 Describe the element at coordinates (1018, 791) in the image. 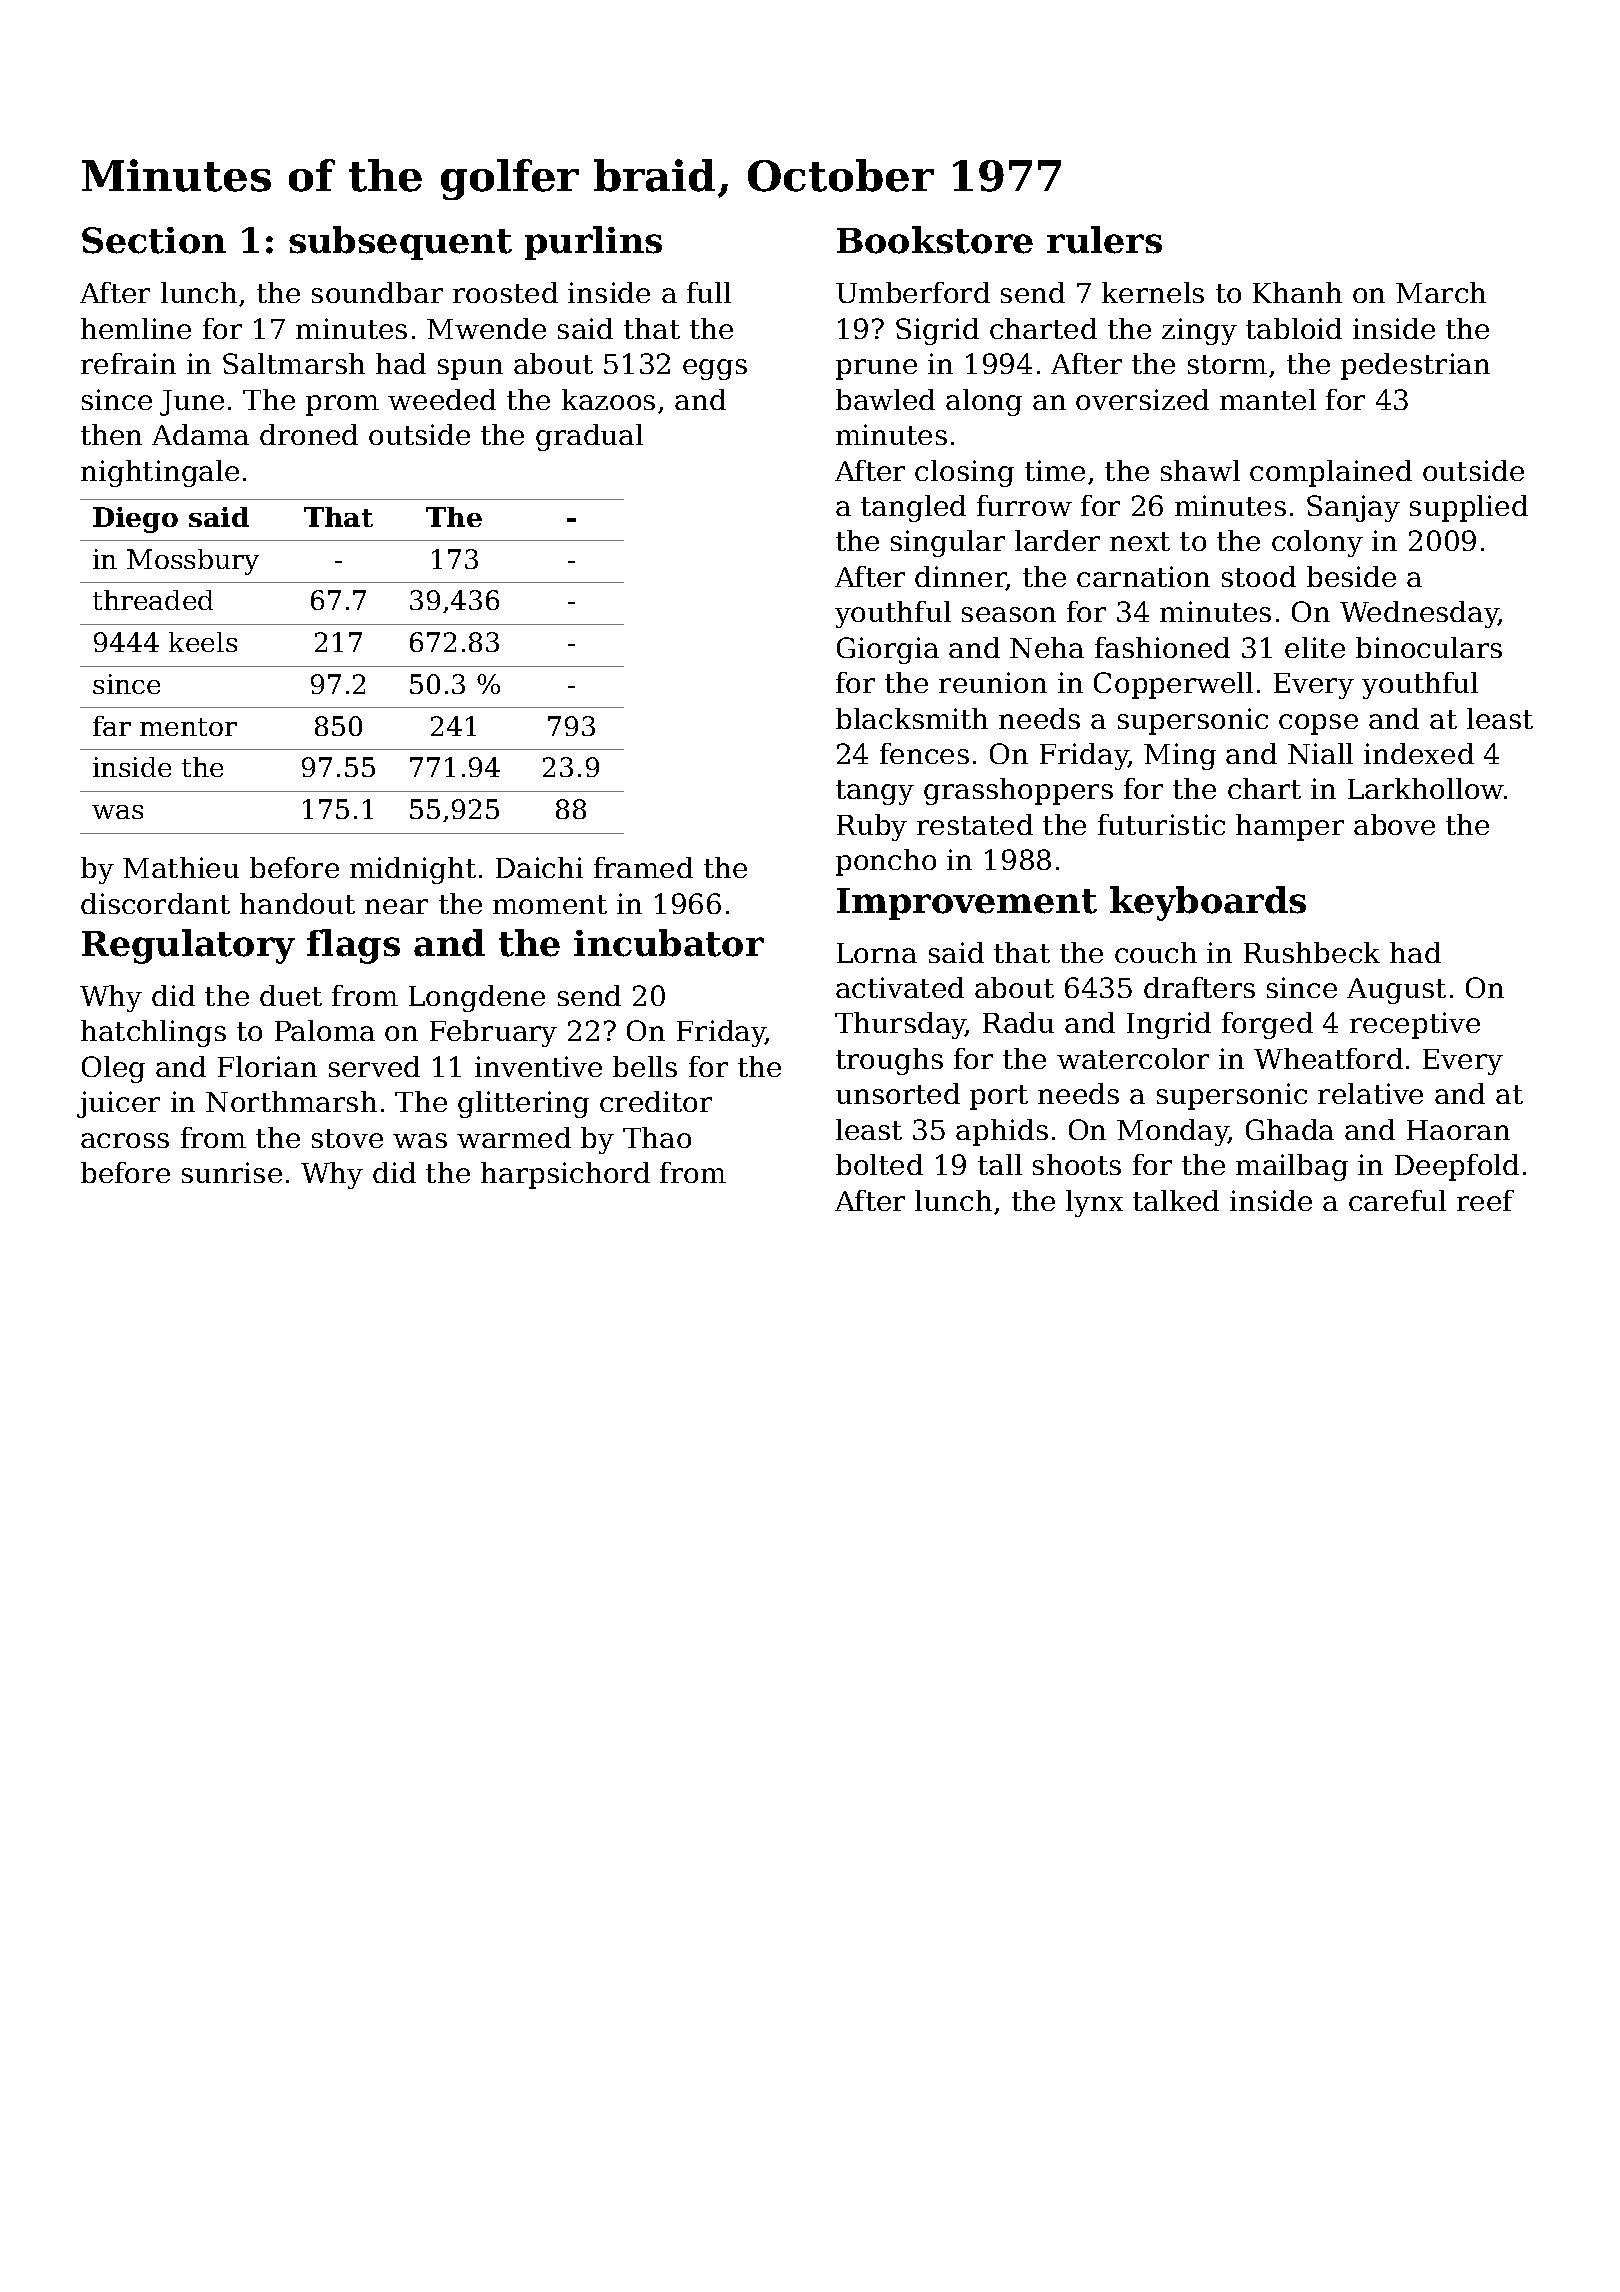

I see `grasshoppers` at that location.
